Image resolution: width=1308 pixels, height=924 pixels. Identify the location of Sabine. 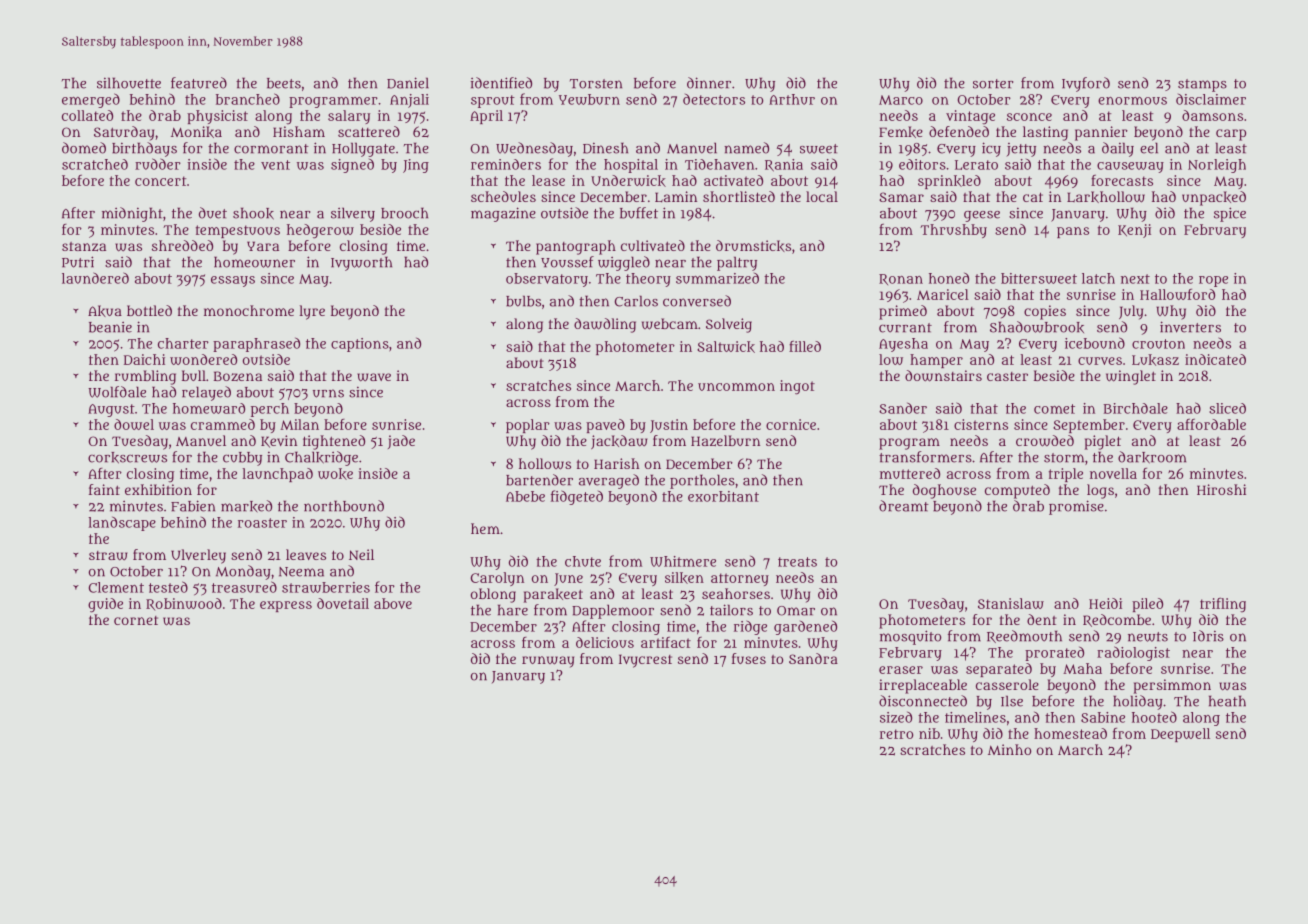
(1103, 717).
